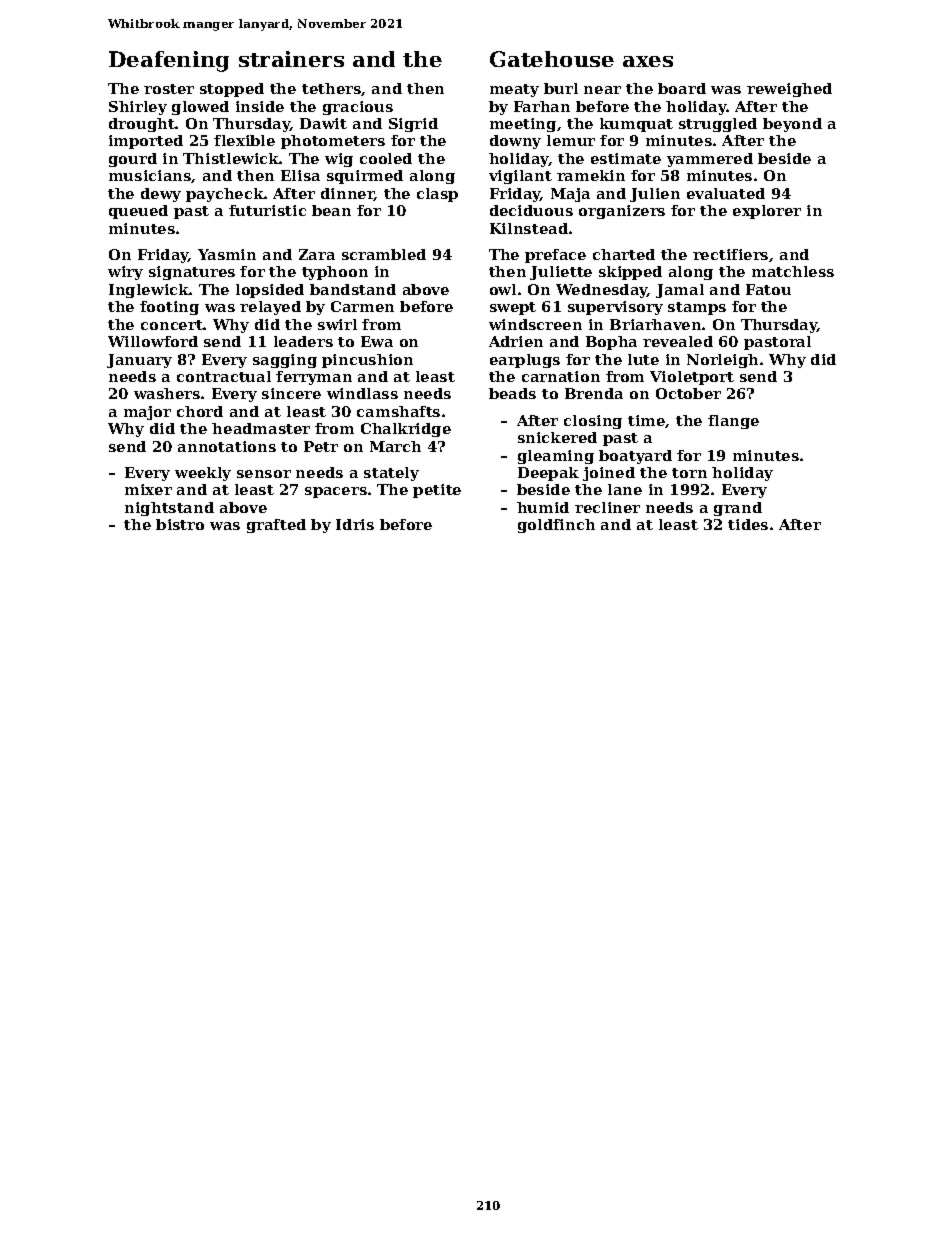 The width and height of the image is (952, 1233). Describe the element at coordinates (180, 524) in the image. I see `bistro` at that location.
